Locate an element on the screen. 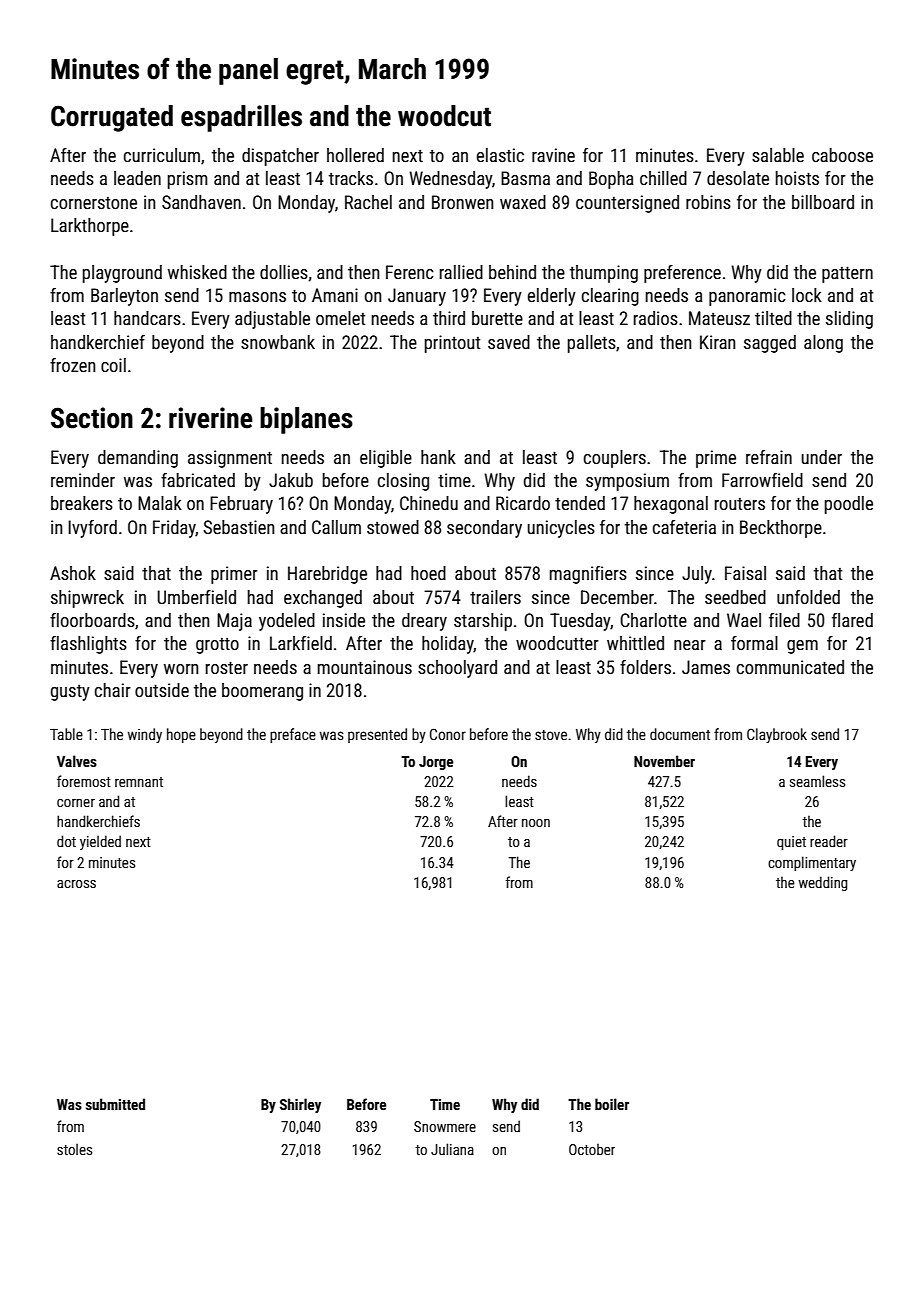  Larkthorpe is located at coordinates (90, 227).
